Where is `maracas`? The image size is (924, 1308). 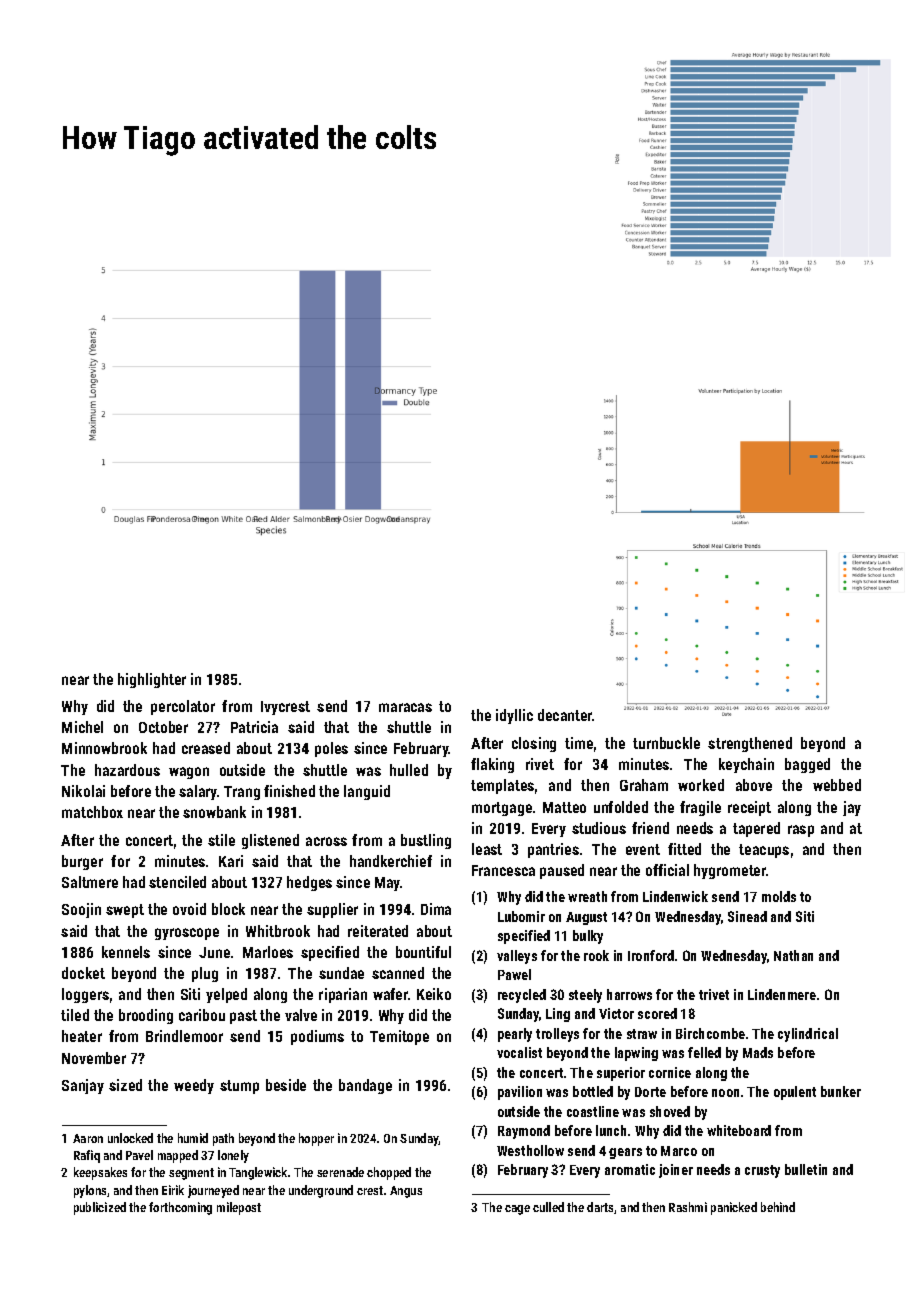 maracas is located at coordinates (405, 707).
